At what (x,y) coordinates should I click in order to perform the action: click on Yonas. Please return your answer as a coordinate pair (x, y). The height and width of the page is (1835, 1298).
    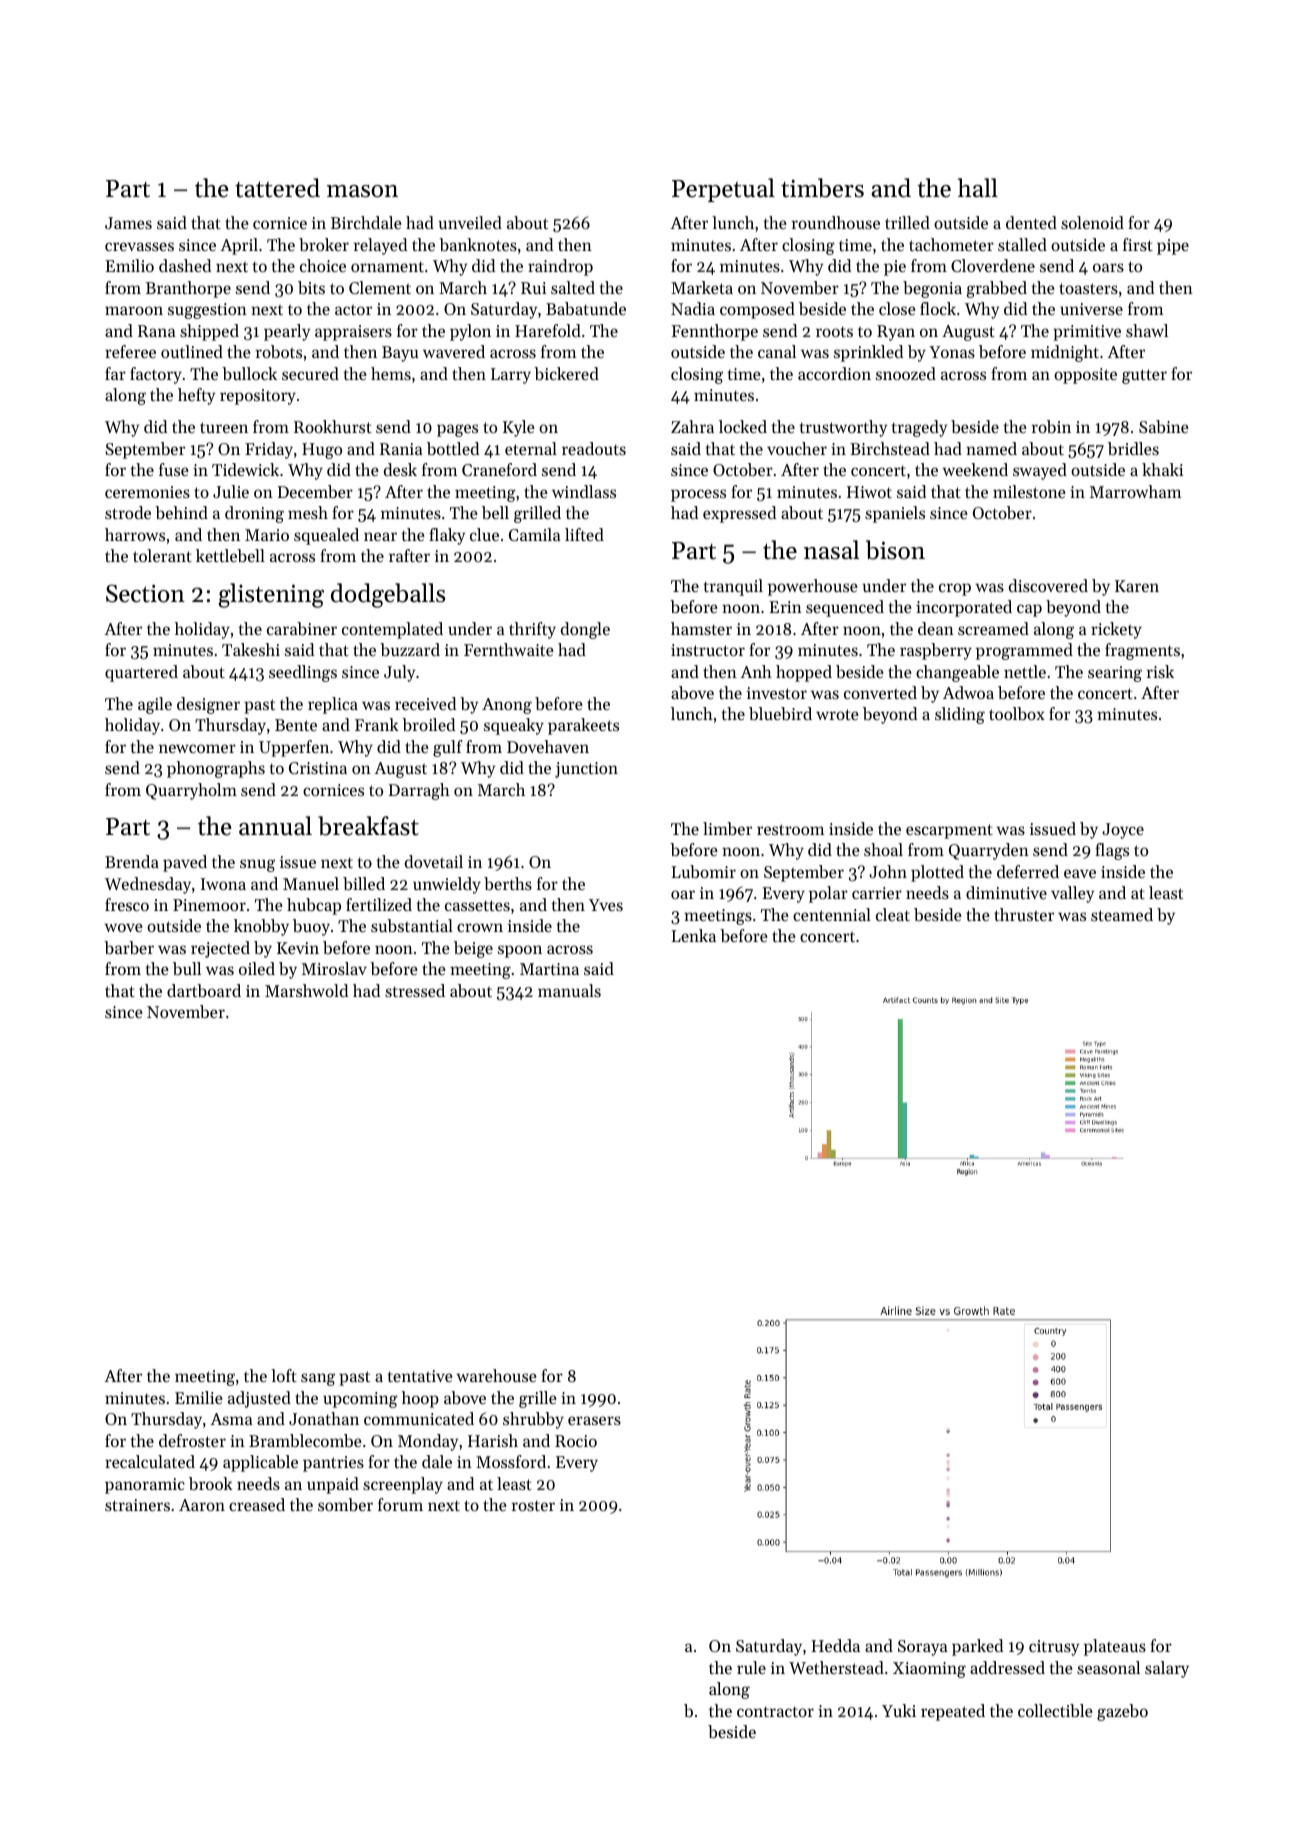
    Looking at the image, I should click on (952, 352).
